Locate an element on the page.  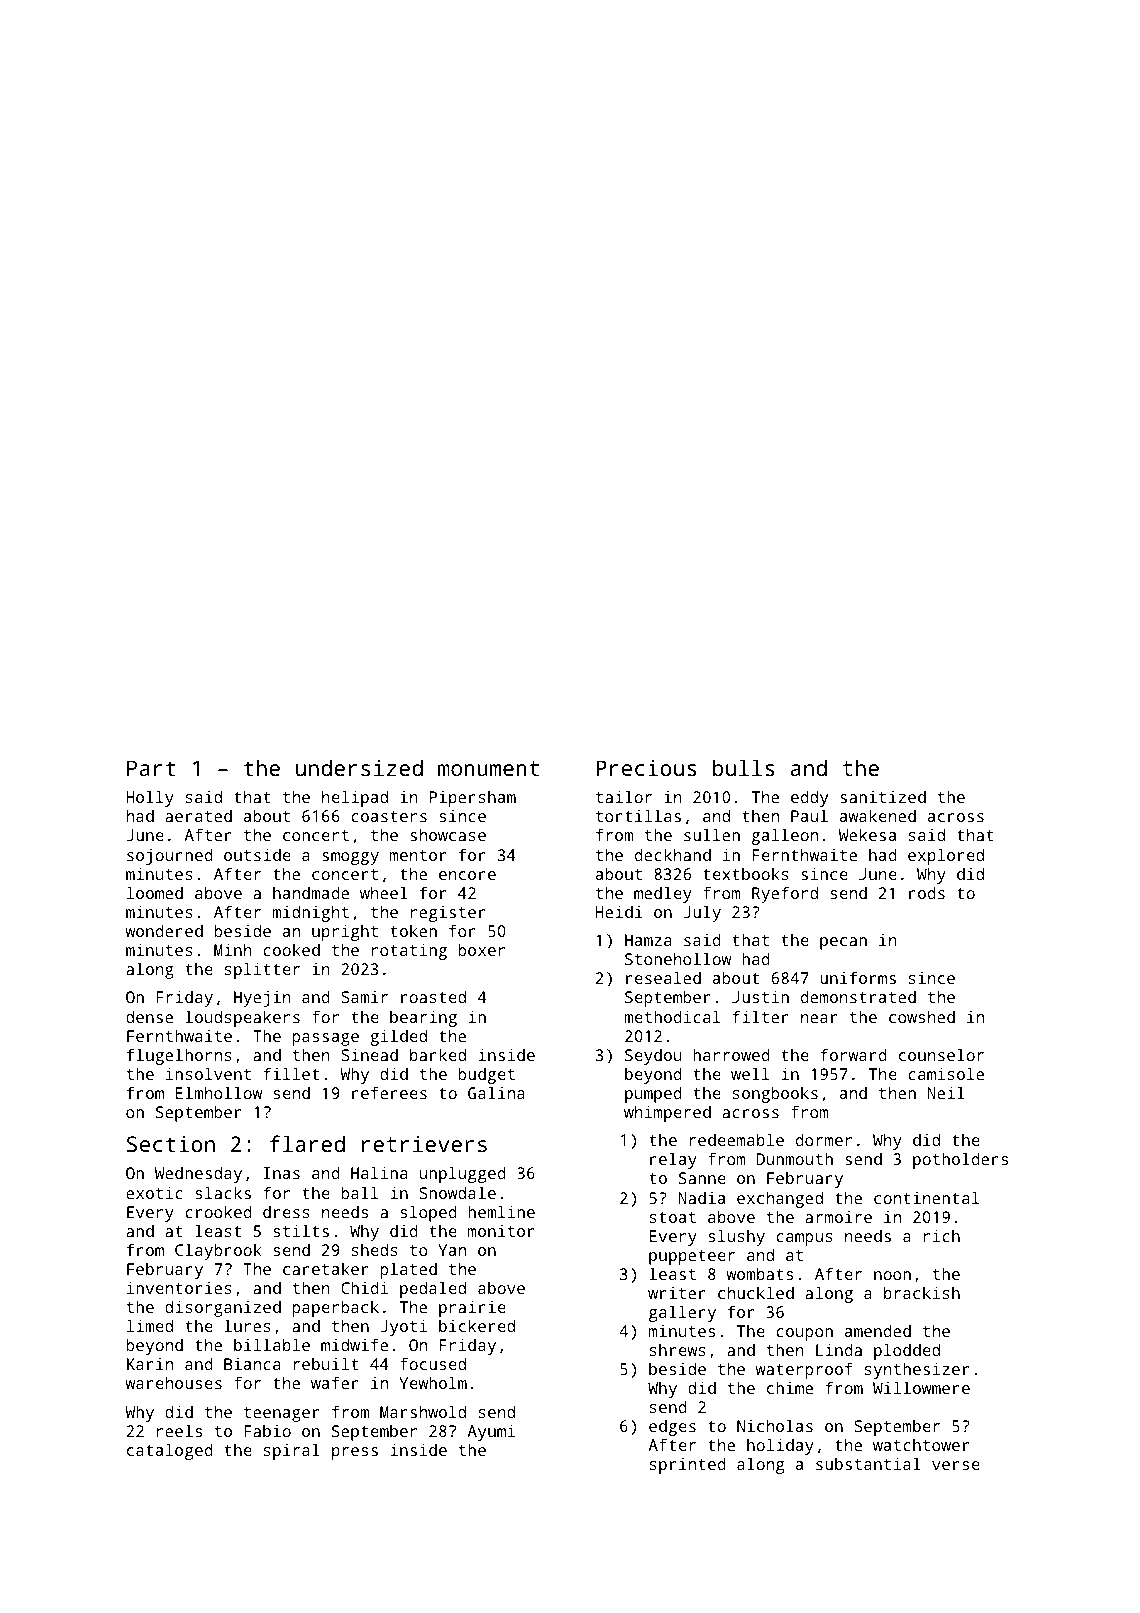
methodical is located at coordinates (672, 1016).
